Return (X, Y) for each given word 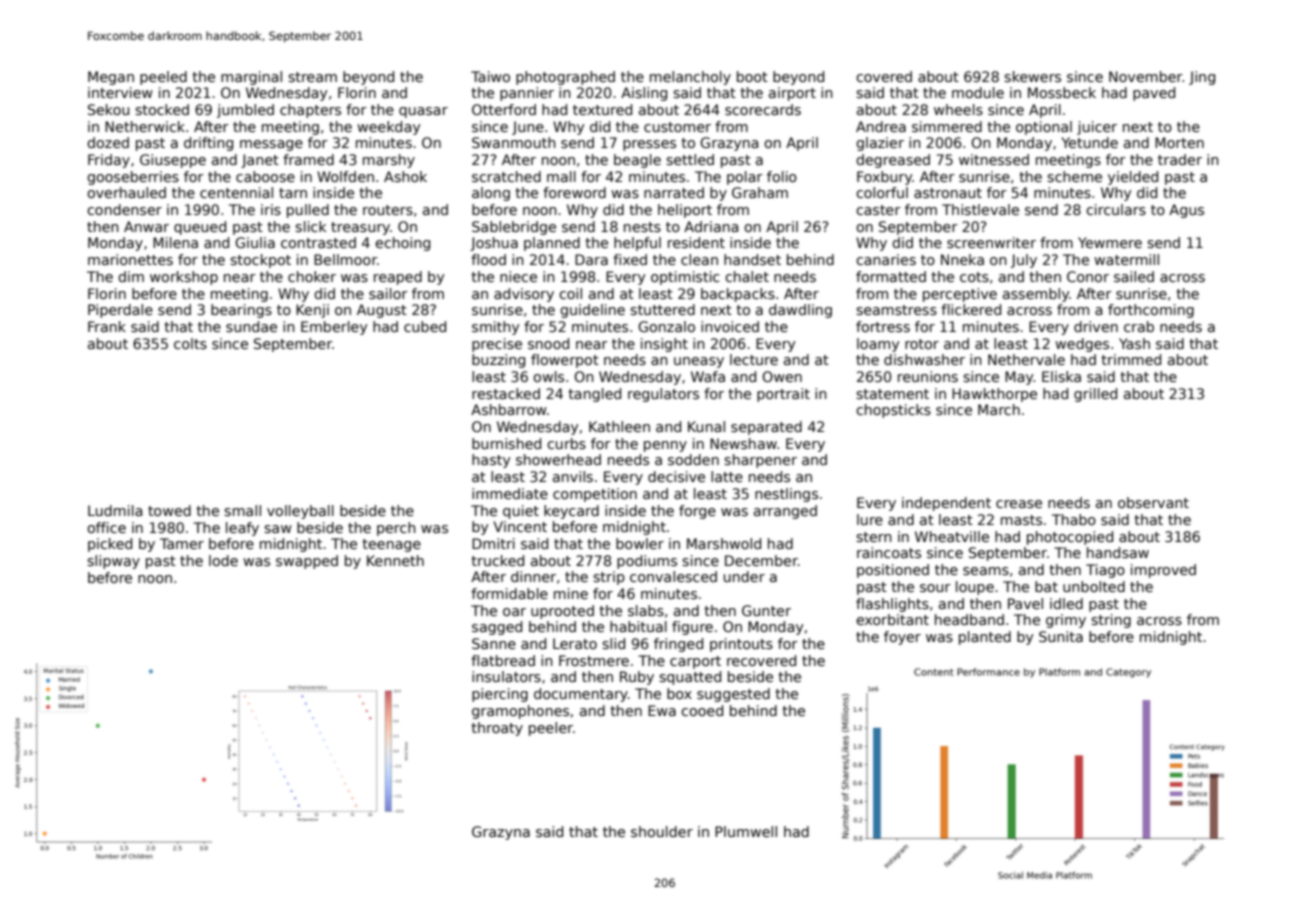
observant (1153, 502)
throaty (497, 729)
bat (1046, 586)
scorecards (763, 109)
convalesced (673, 576)
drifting (208, 144)
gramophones (520, 712)
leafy (242, 529)
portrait (783, 395)
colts (190, 343)
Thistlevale (980, 209)
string (1111, 621)
